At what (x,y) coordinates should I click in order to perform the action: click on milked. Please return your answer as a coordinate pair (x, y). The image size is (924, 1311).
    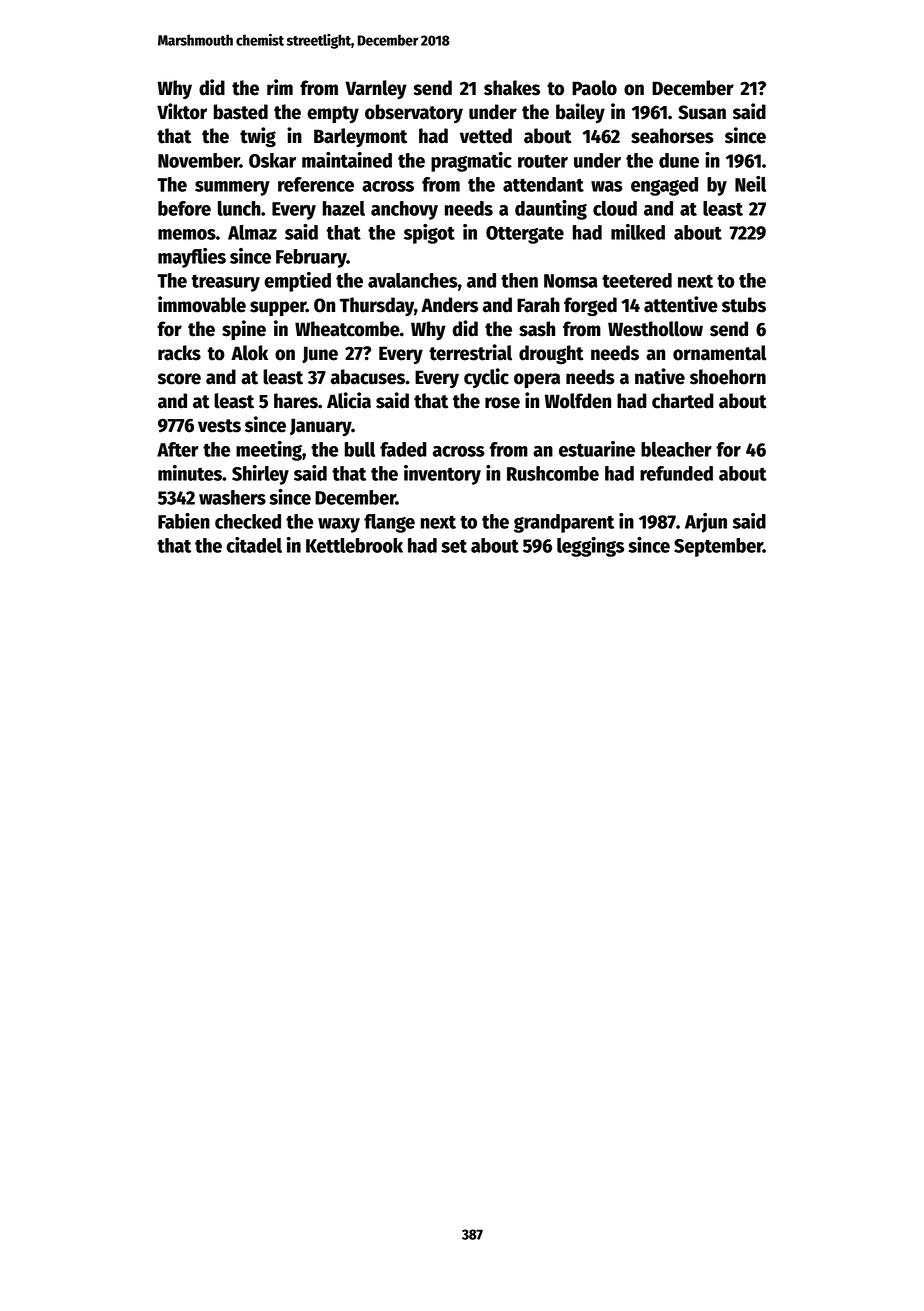
    Looking at the image, I should click on (638, 232).
